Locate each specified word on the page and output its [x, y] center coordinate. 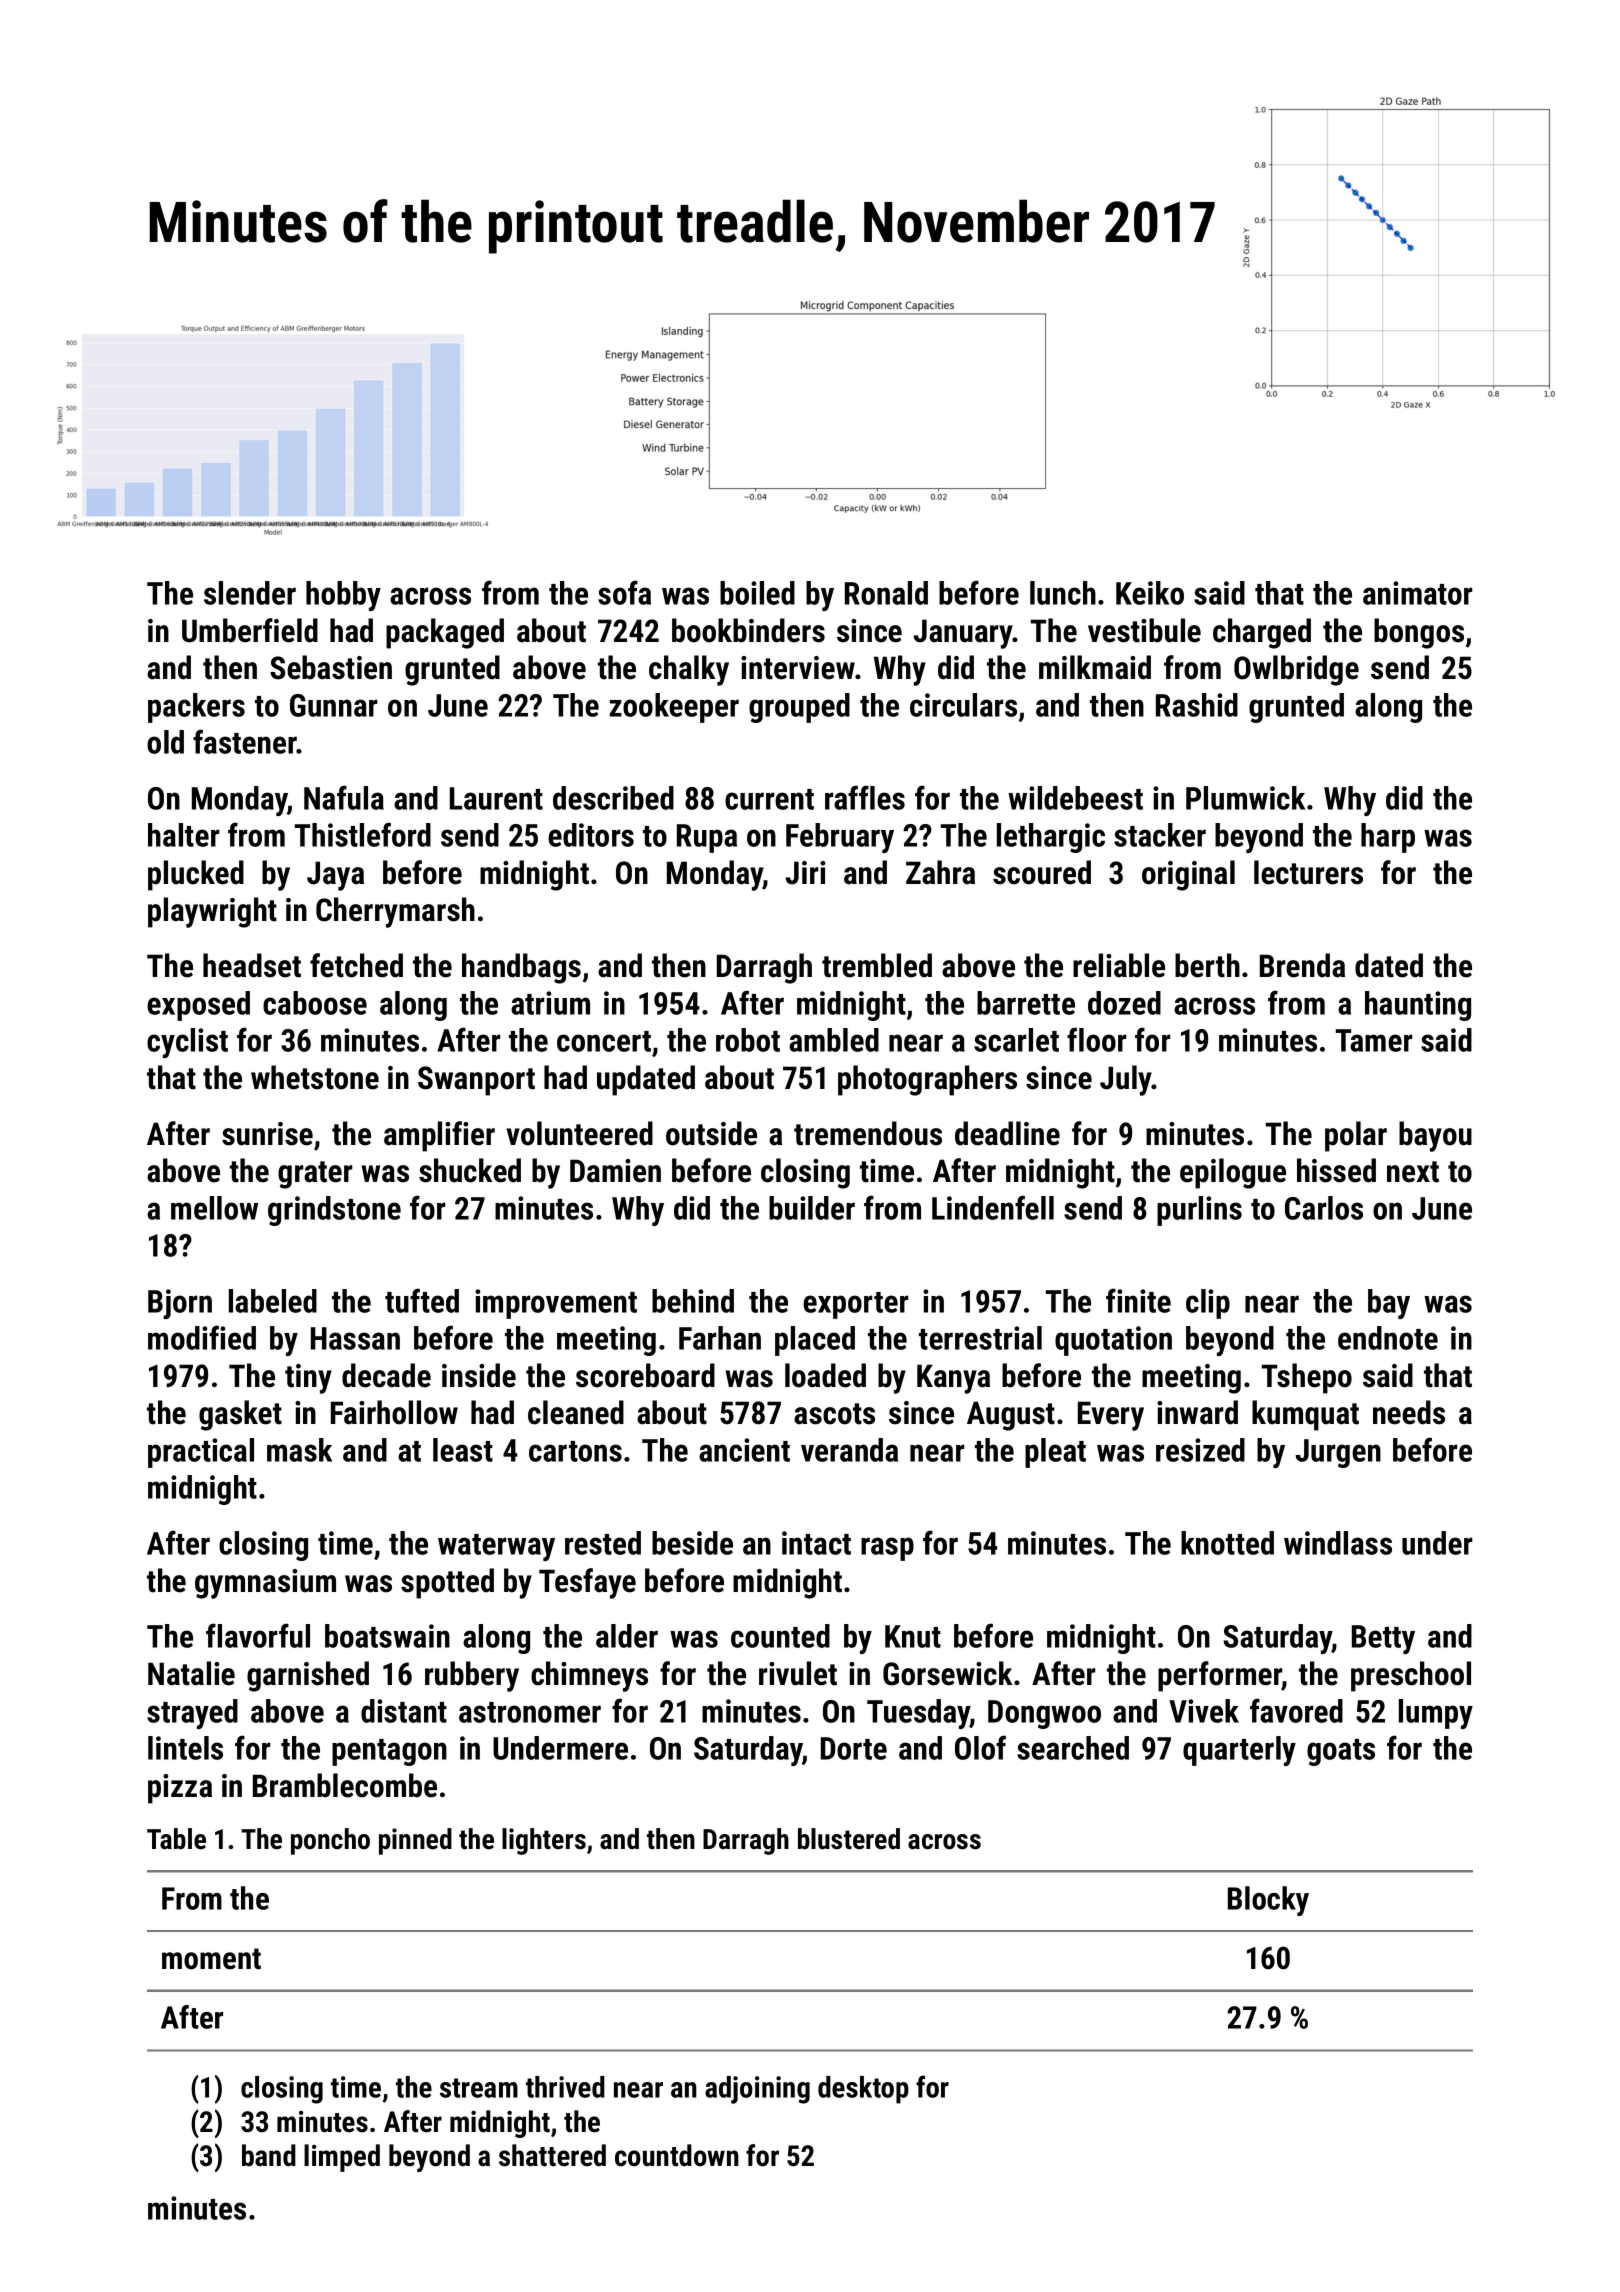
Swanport [476, 1081]
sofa [624, 592]
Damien [615, 1171]
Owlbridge [1296, 670]
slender [250, 593]
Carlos [1324, 1208]
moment [211, 1959]
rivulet [798, 1673]
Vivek [1204, 1711]
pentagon [389, 1752]
